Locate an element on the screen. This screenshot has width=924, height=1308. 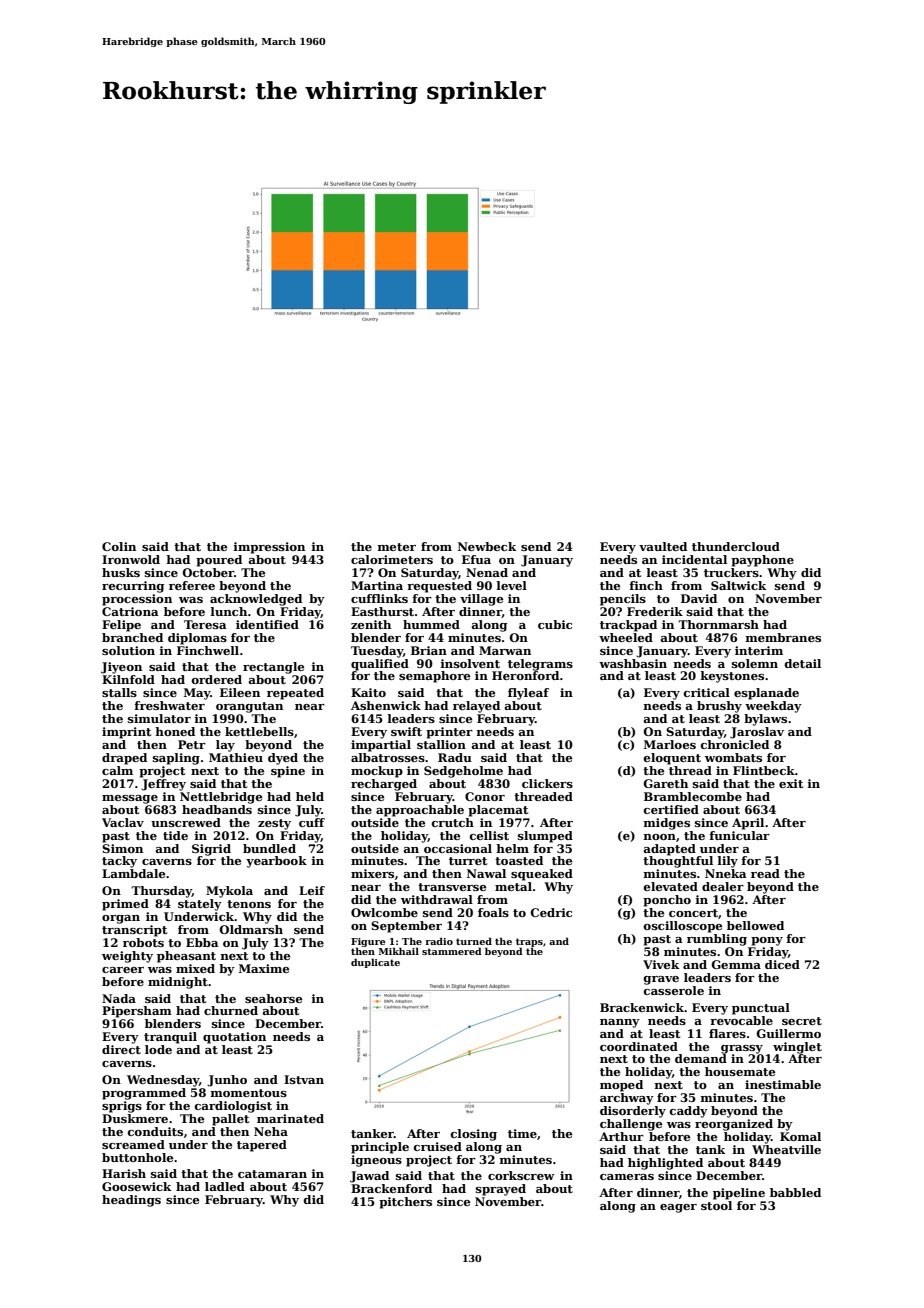
Gemma is located at coordinates (736, 964).
